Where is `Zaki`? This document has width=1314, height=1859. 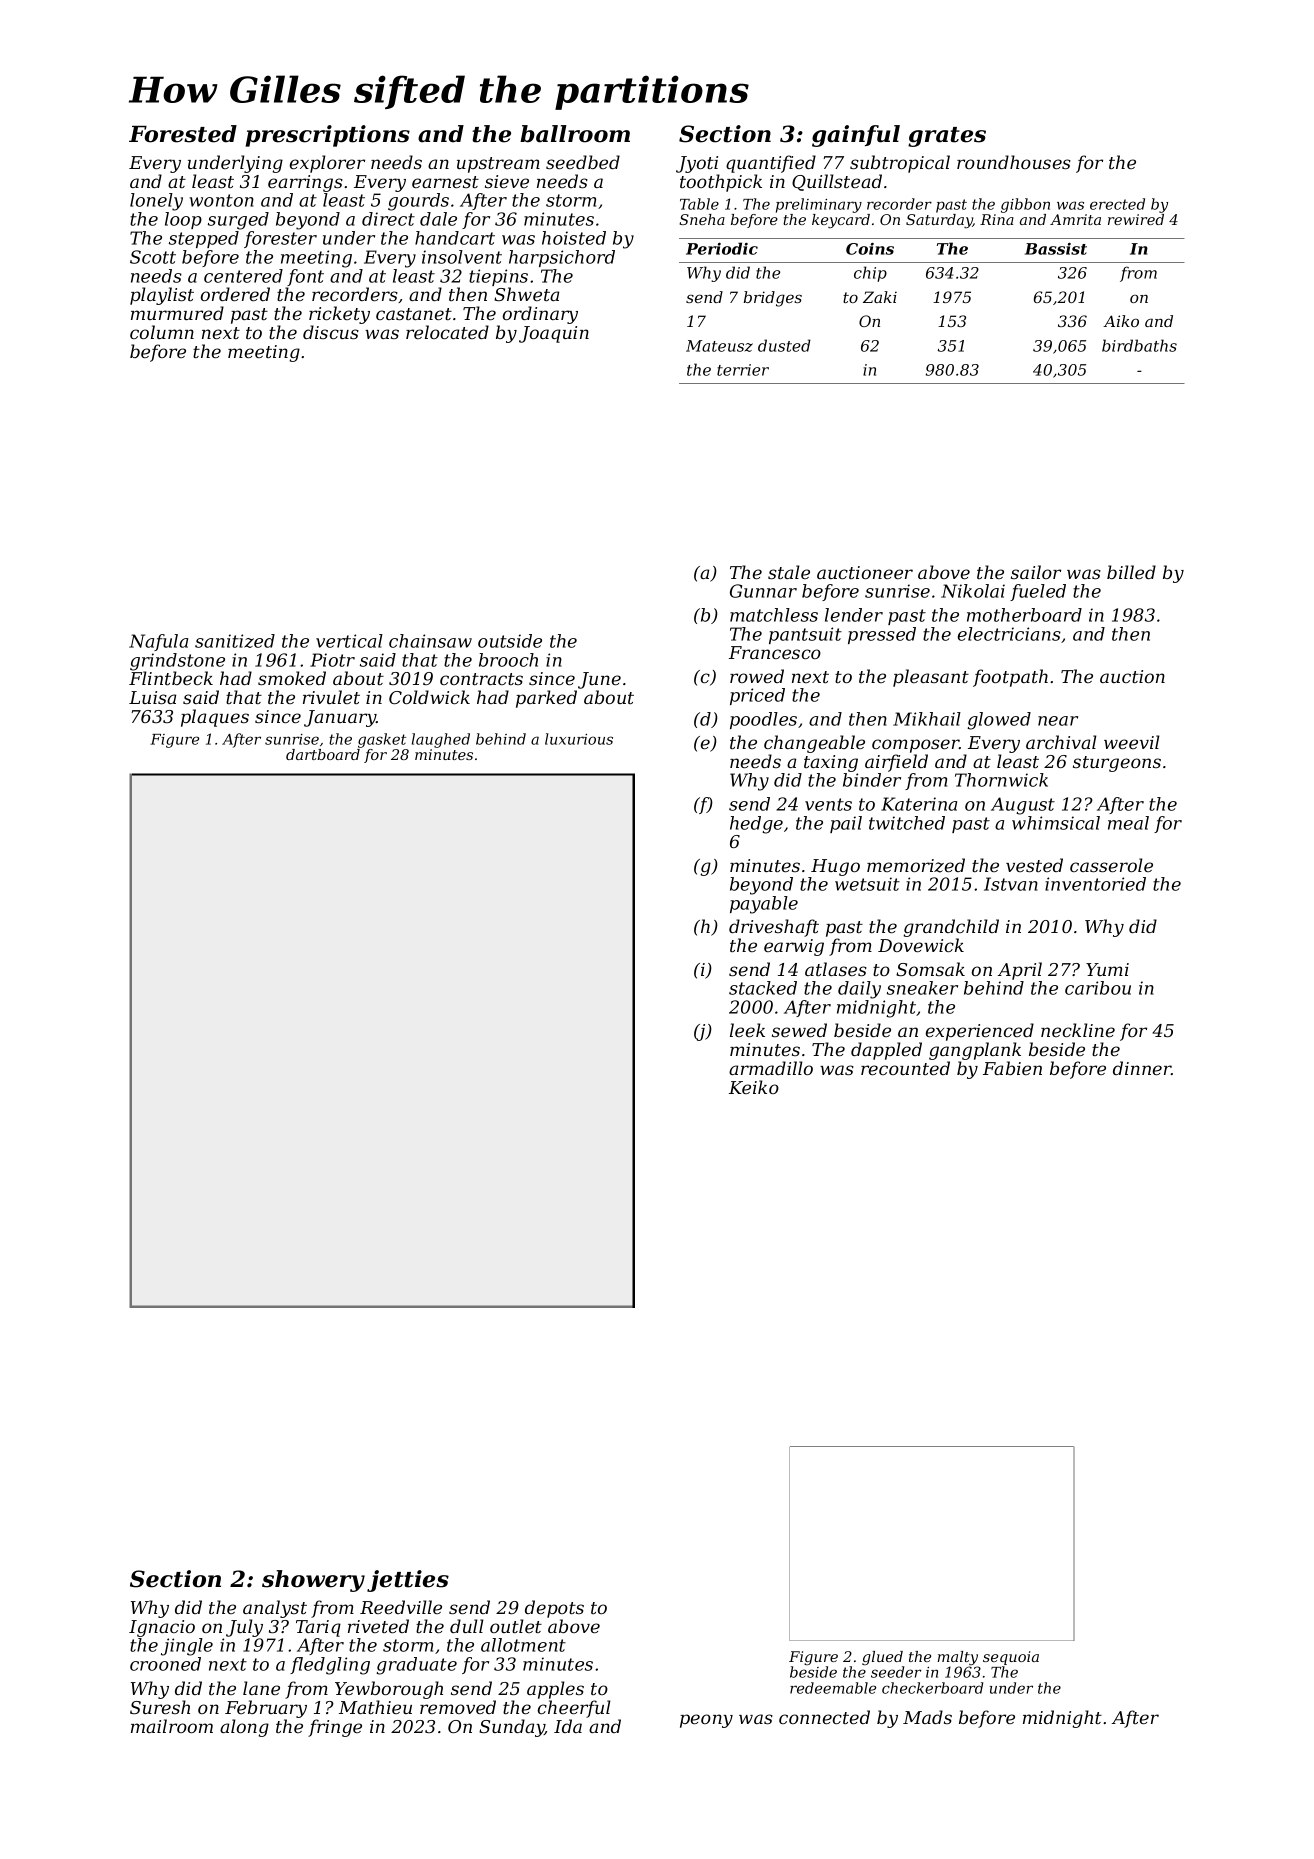 Zaki is located at coordinates (880, 297).
